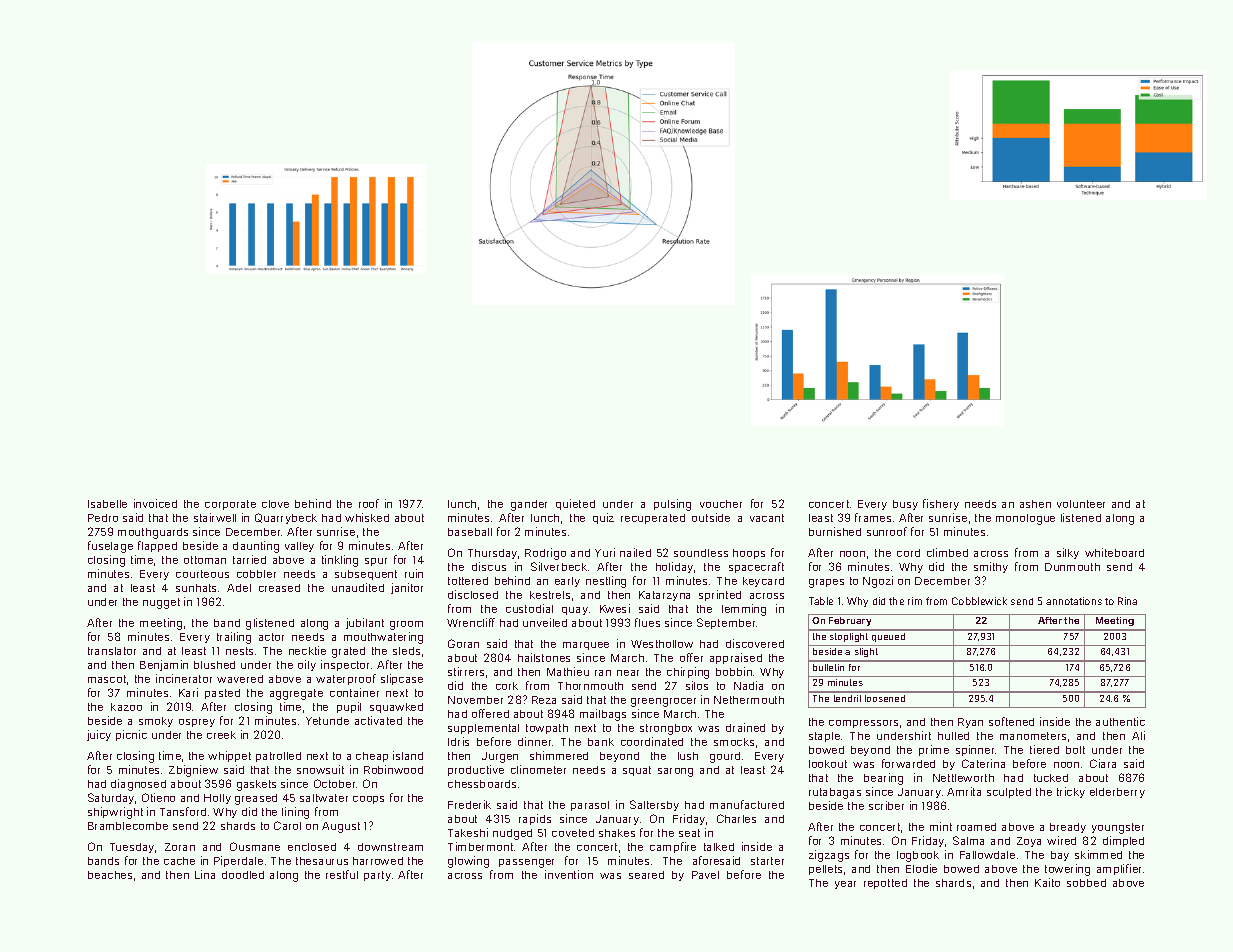  Describe the element at coordinates (646, 875) in the screenshot. I see `seared` at that location.
